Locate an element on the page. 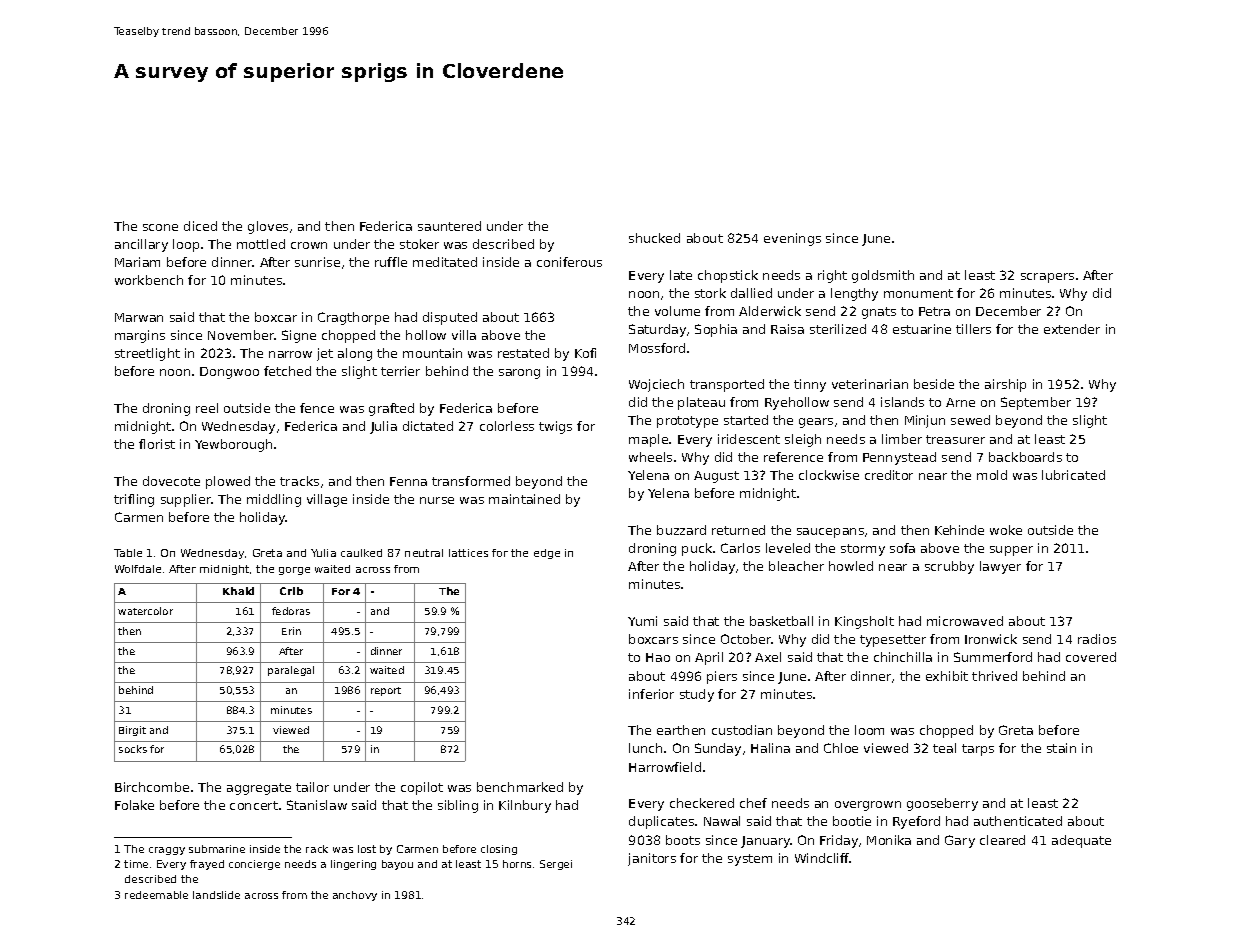 The width and height of the page is (1233, 952). anchovy is located at coordinates (355, 896).
